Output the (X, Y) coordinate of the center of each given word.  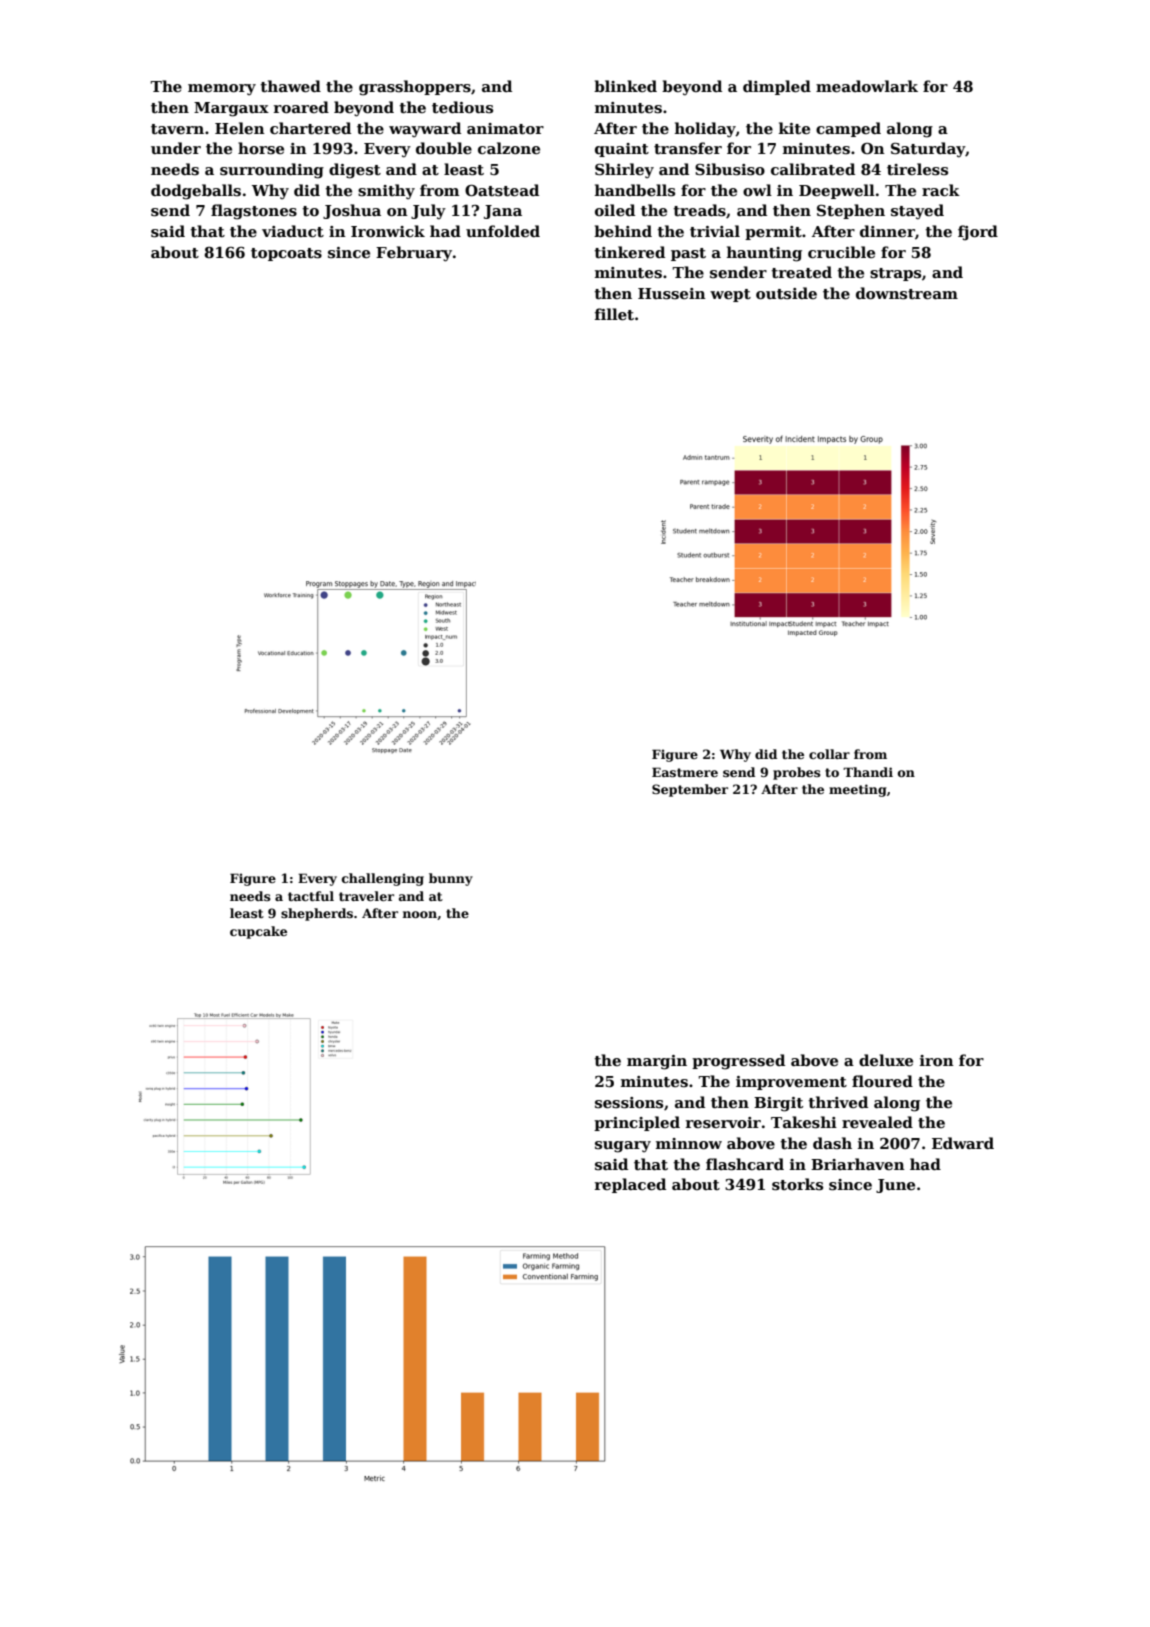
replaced (630, 1185)
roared (301, 107)
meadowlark (867, 86)
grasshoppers (415, 88)
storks (797, 1184)
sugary (623, 1147)
